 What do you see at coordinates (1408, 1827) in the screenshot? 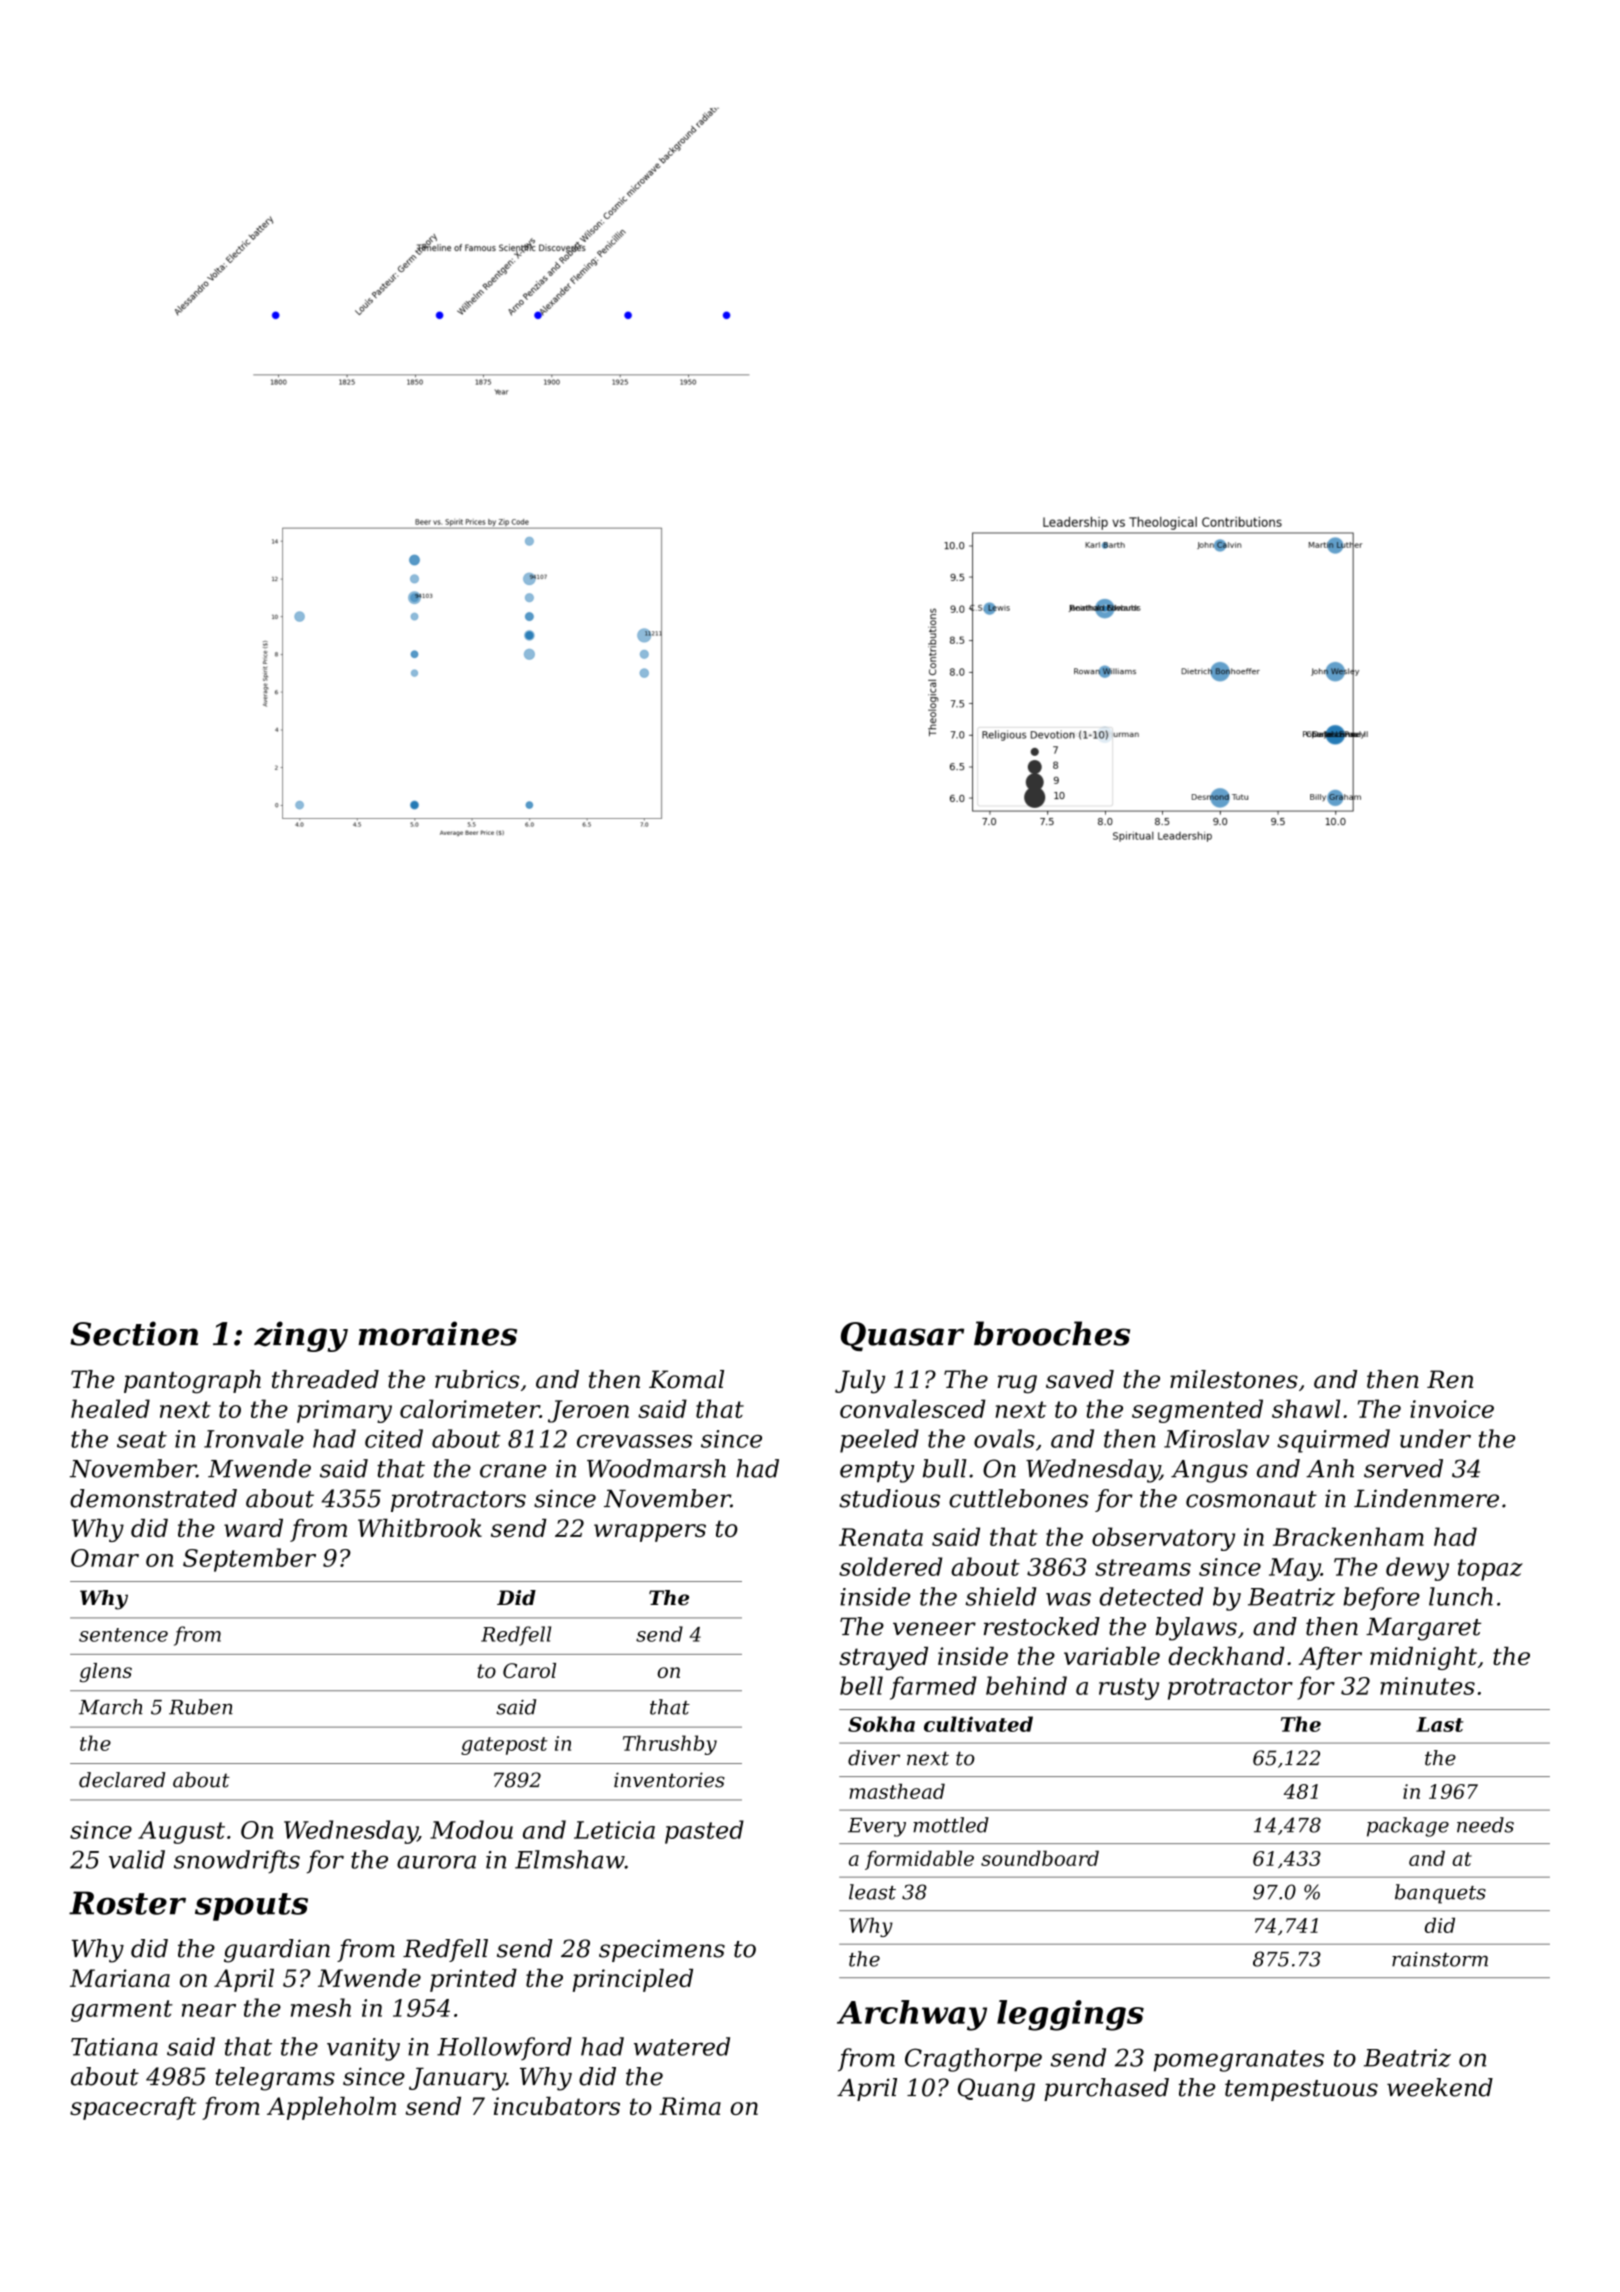
I see `package` at bounding box center [1408, 1827].
